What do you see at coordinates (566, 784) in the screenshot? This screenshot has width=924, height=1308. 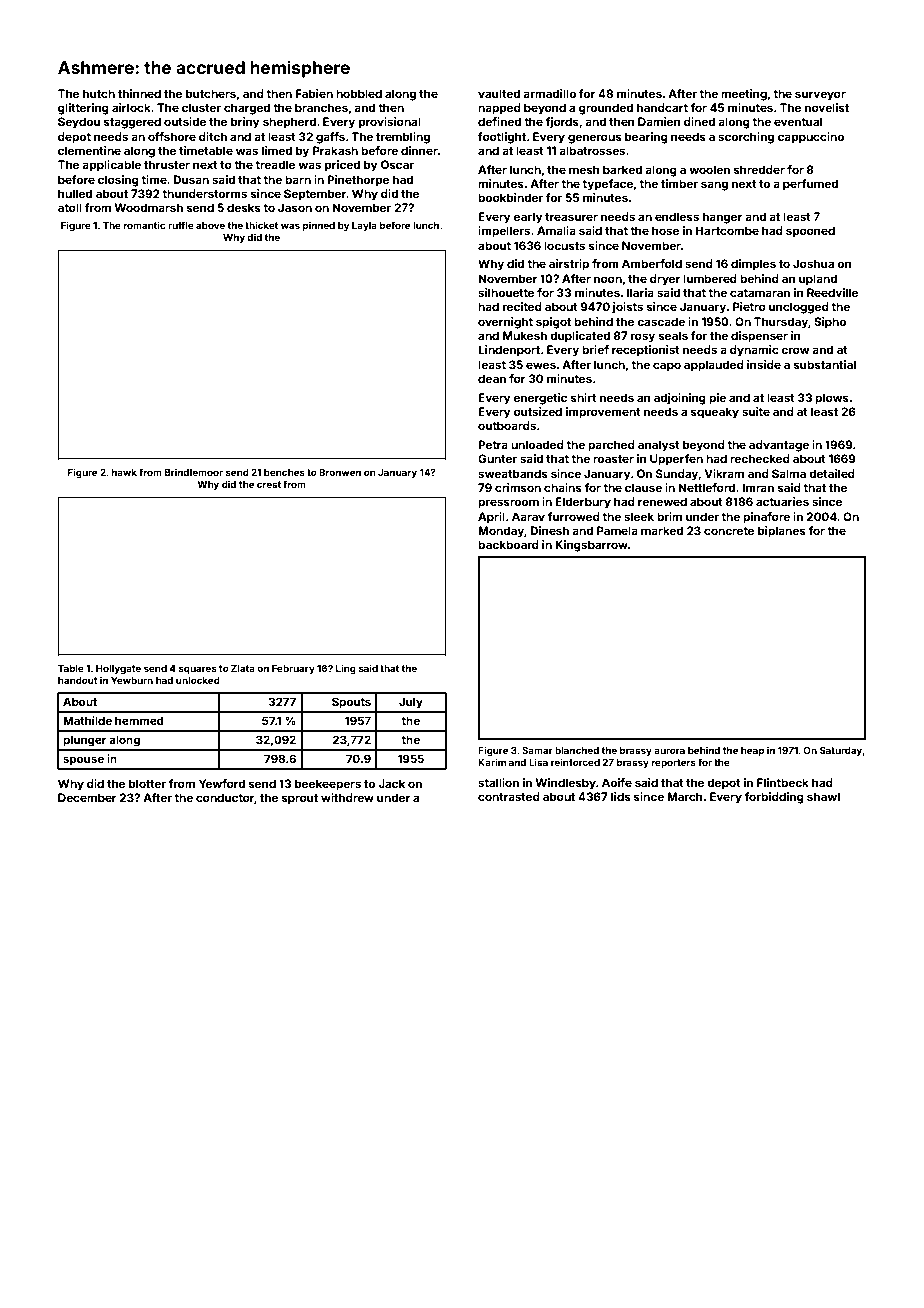 I see `Windlesby` at bounding box center [566, 784].
